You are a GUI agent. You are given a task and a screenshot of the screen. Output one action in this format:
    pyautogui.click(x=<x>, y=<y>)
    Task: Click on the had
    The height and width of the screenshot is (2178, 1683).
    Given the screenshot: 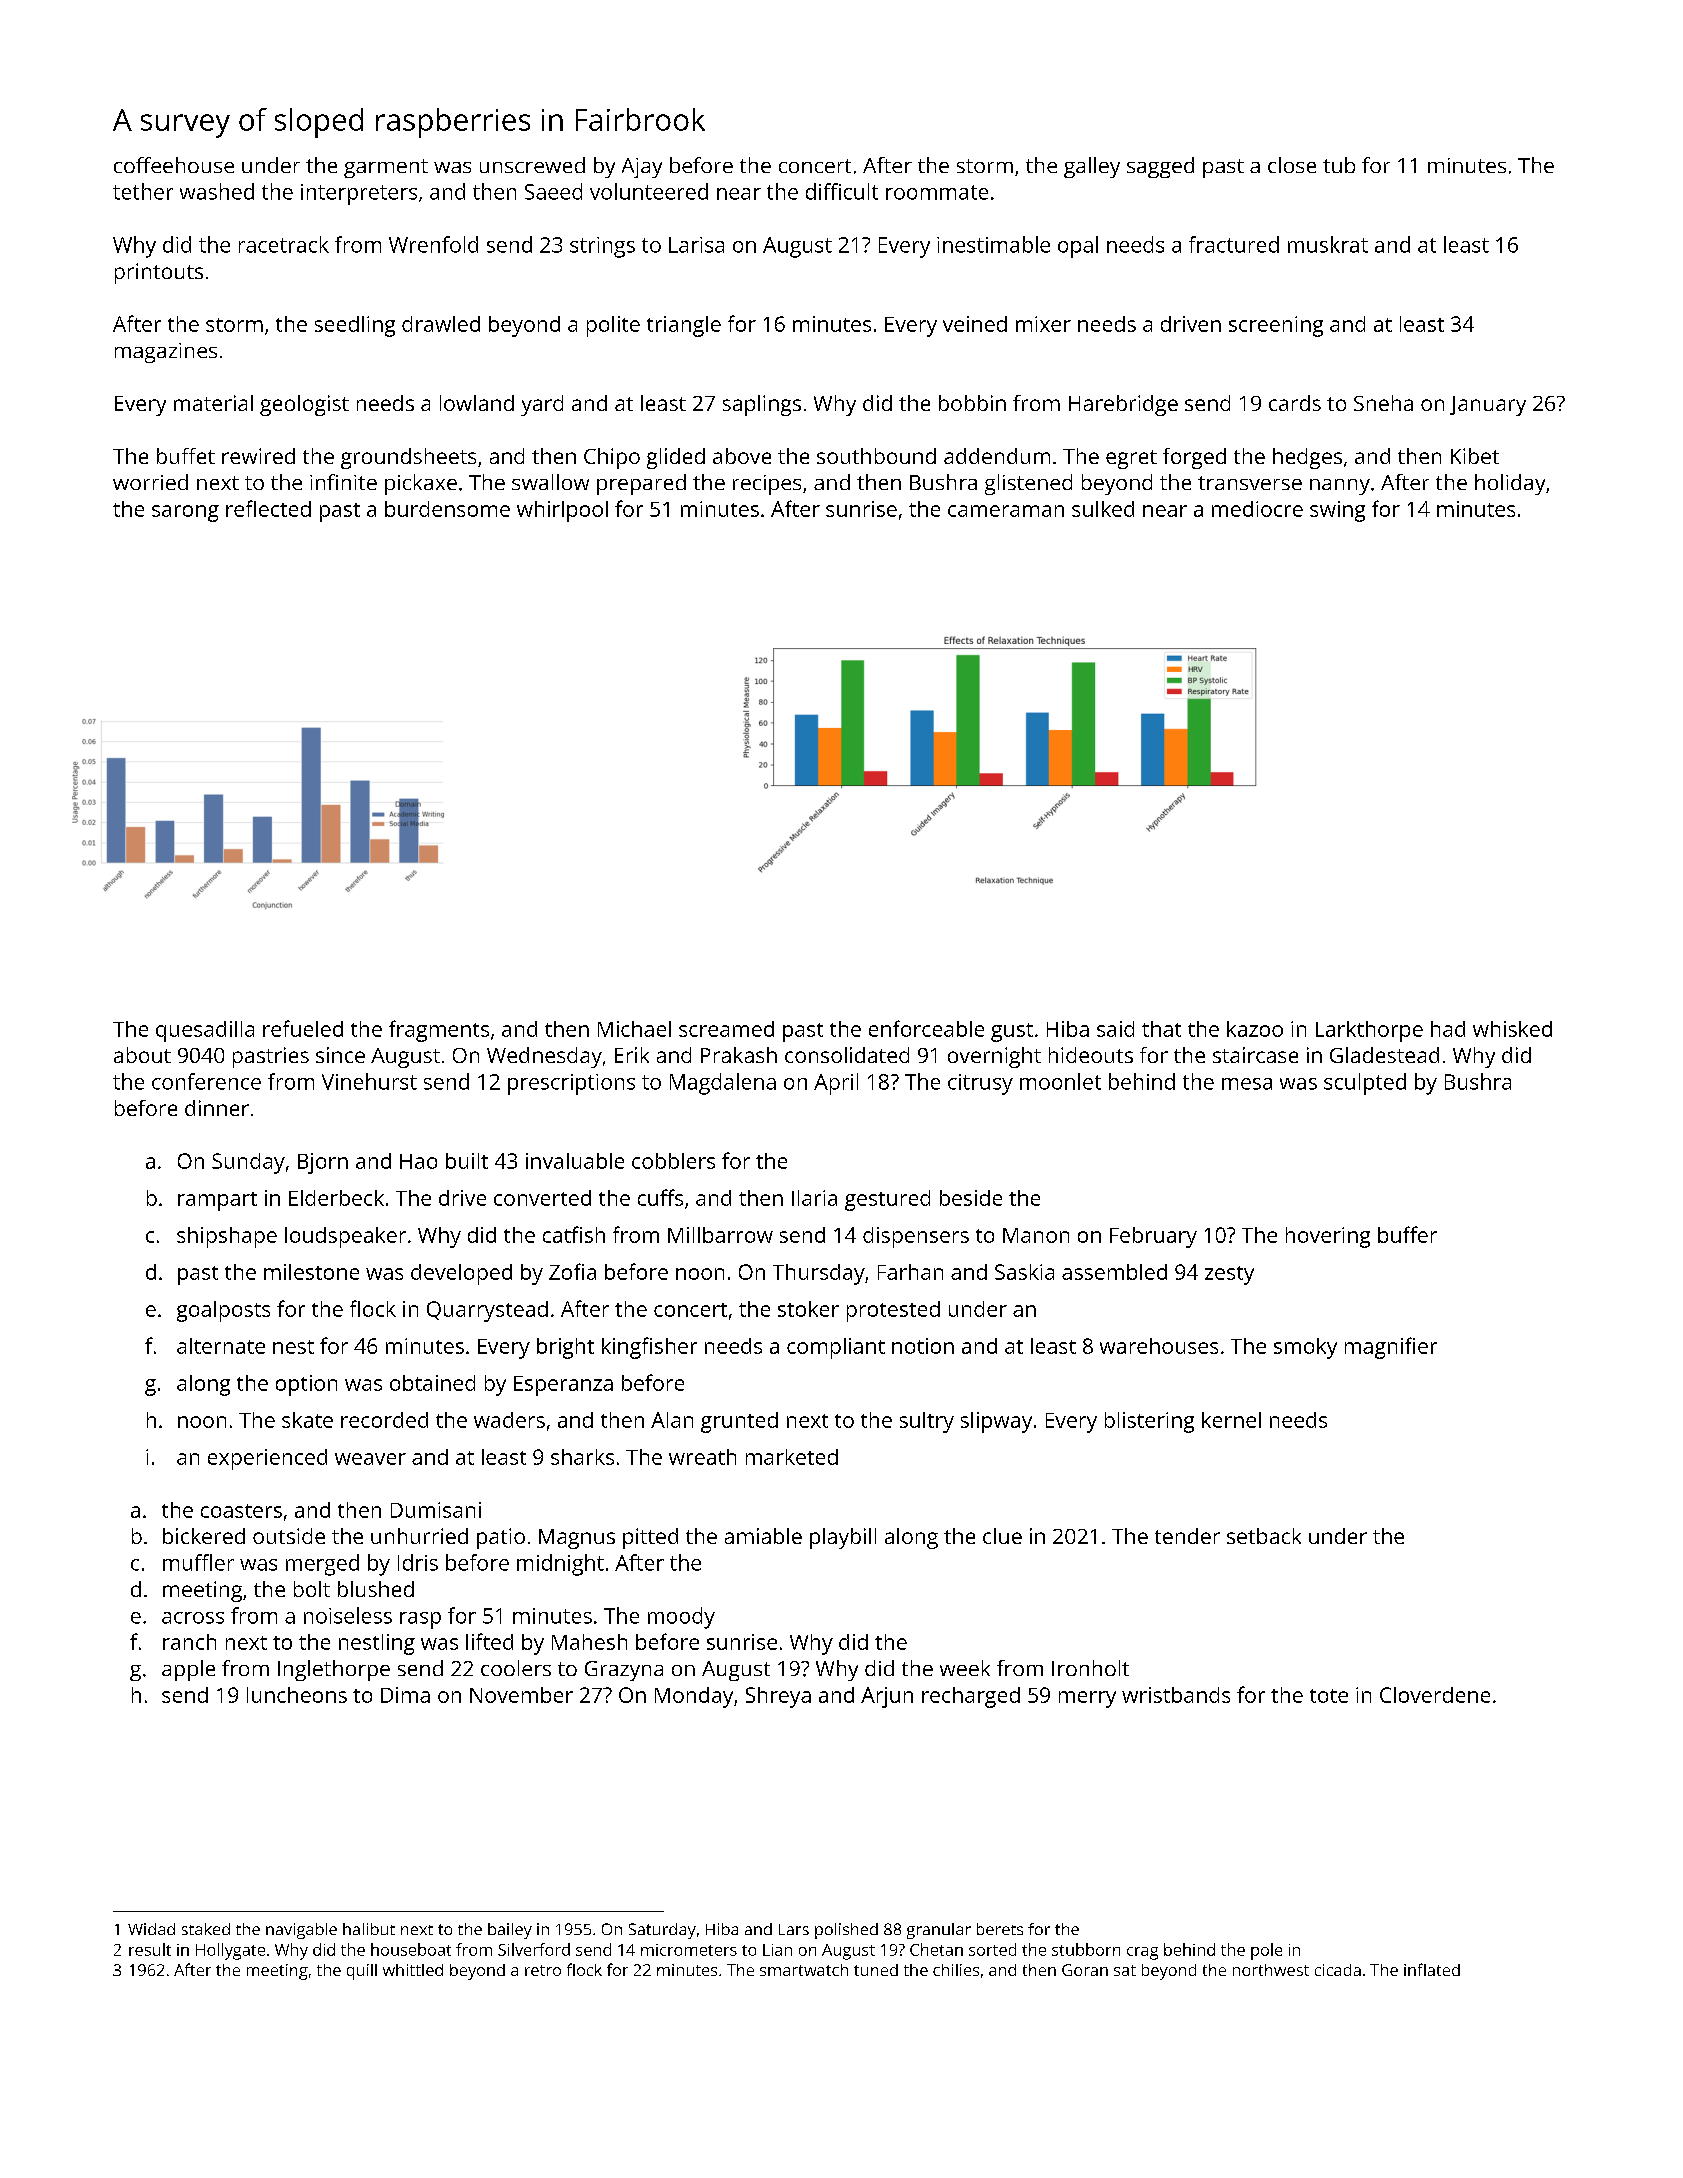 What is the action you would take?
    pyautogui.click(x=1448, y=1029)
